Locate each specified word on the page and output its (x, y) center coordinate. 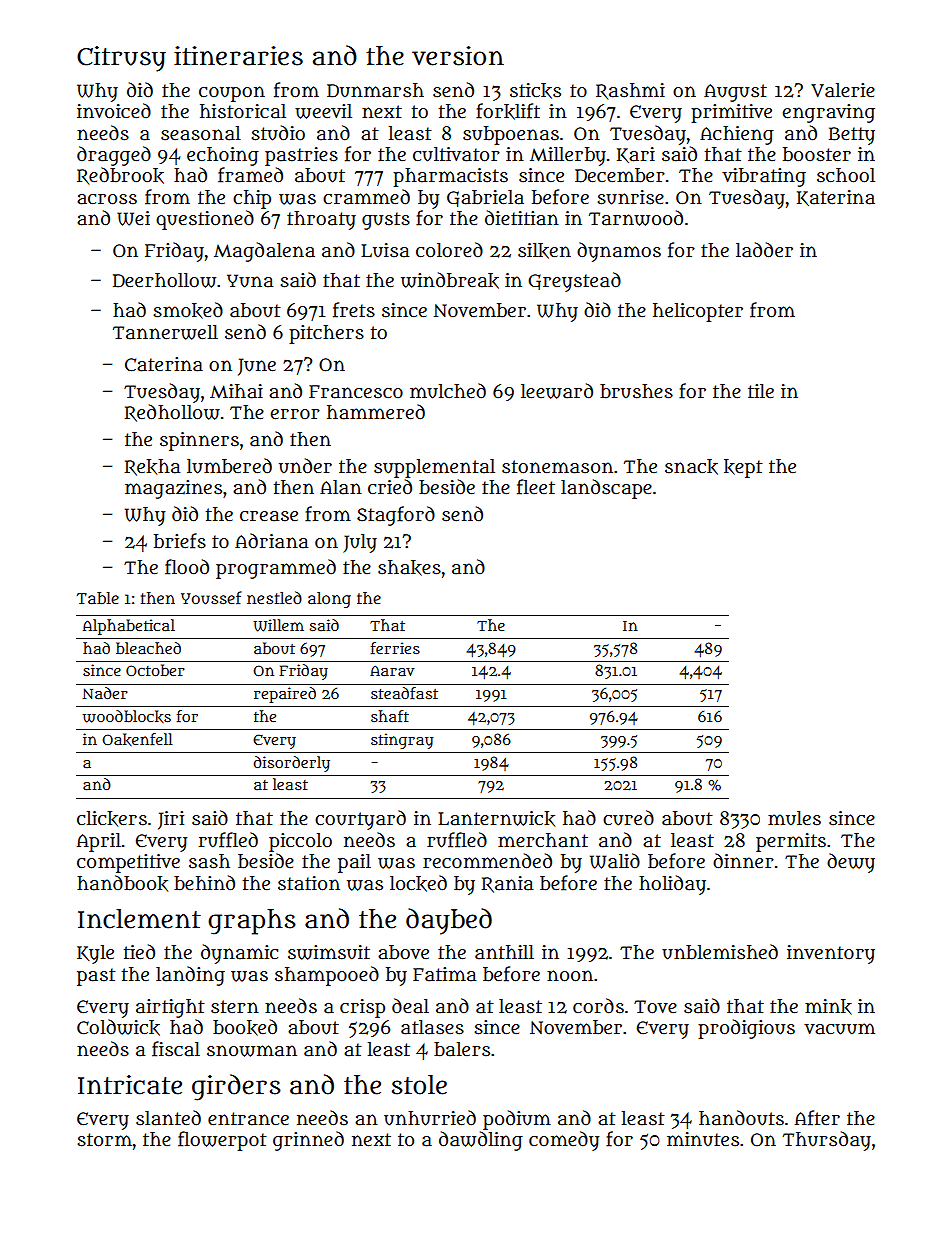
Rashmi (630, 91)
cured (628, 818)
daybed (449, 921)
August (735, 93)
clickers (112, 819)
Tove (655, 1007)
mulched (448, 391)
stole (419, 1085)
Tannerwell (165, 332)
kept (743, 468)
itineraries (238, 56)
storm (104, 1140)
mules (794, 818)
